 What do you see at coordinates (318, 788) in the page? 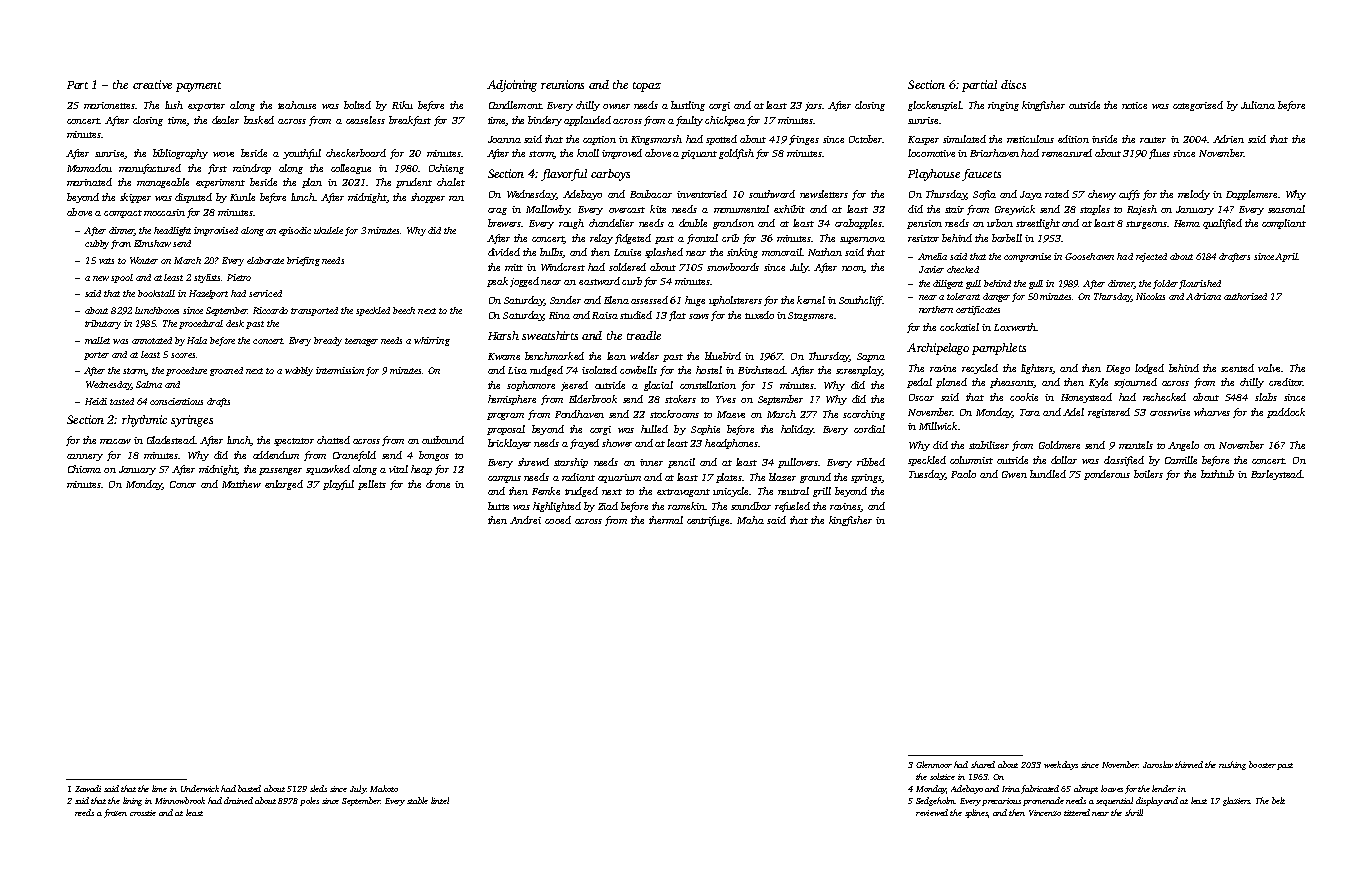
I see `sleds` at bounding box center [318, 788].
